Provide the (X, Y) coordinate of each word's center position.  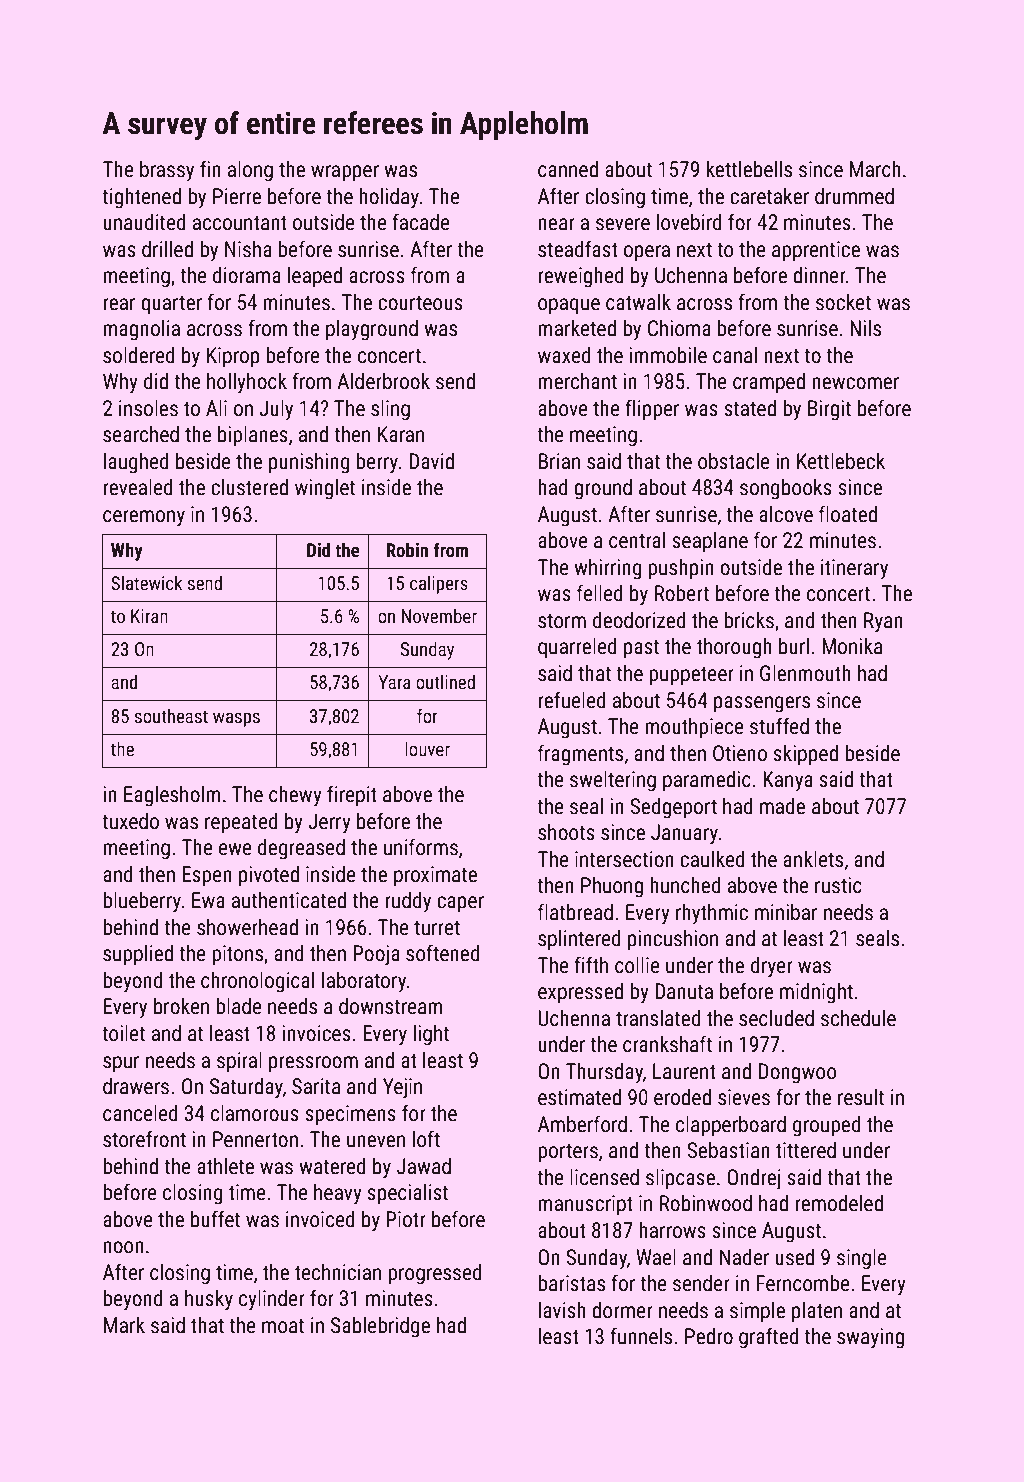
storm (562, 621)
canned (568, 169)
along (250, 171)
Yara (395, 682)
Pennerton (255, 1139)
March (875, 169)
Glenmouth (805, 673)
